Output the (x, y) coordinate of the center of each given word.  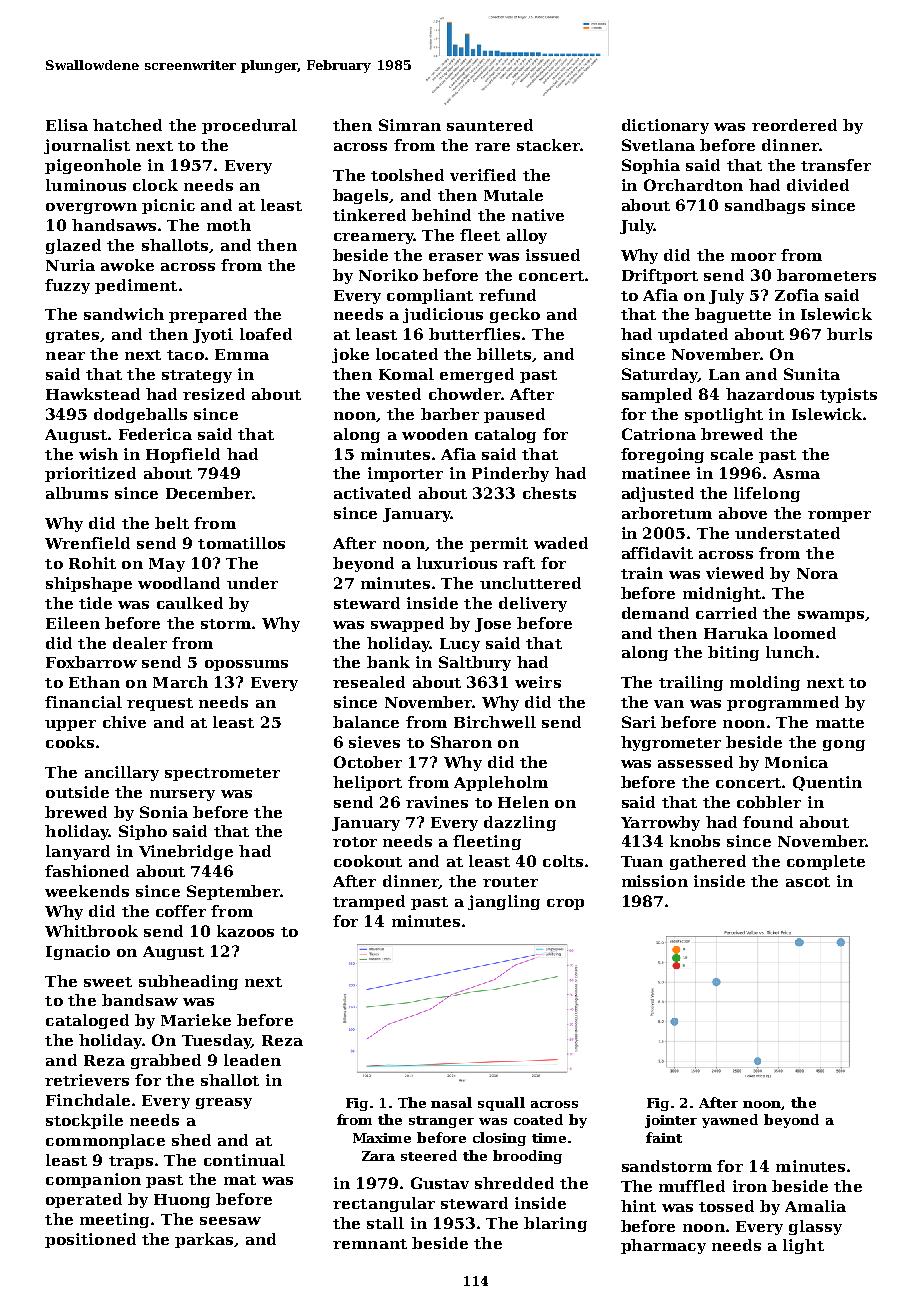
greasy (224, 1103)
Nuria (70, 265)
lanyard (78, 852)
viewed (735, 573)
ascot (808, 882)
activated (372, 493)
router (510, 882)
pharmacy (663, 1246)
